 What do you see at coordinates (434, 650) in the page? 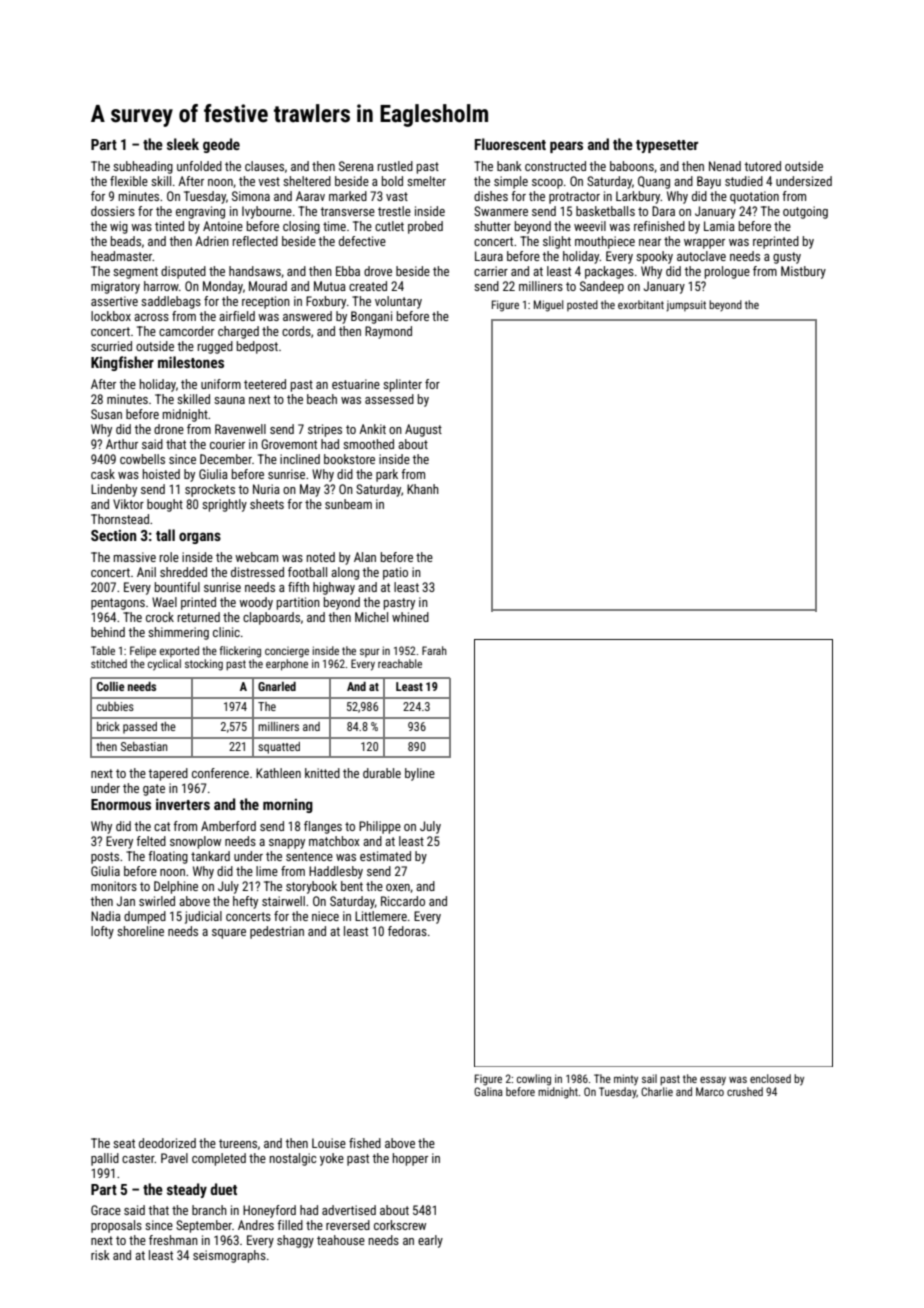
I see `Farah` at bounding box center [434, 650].
